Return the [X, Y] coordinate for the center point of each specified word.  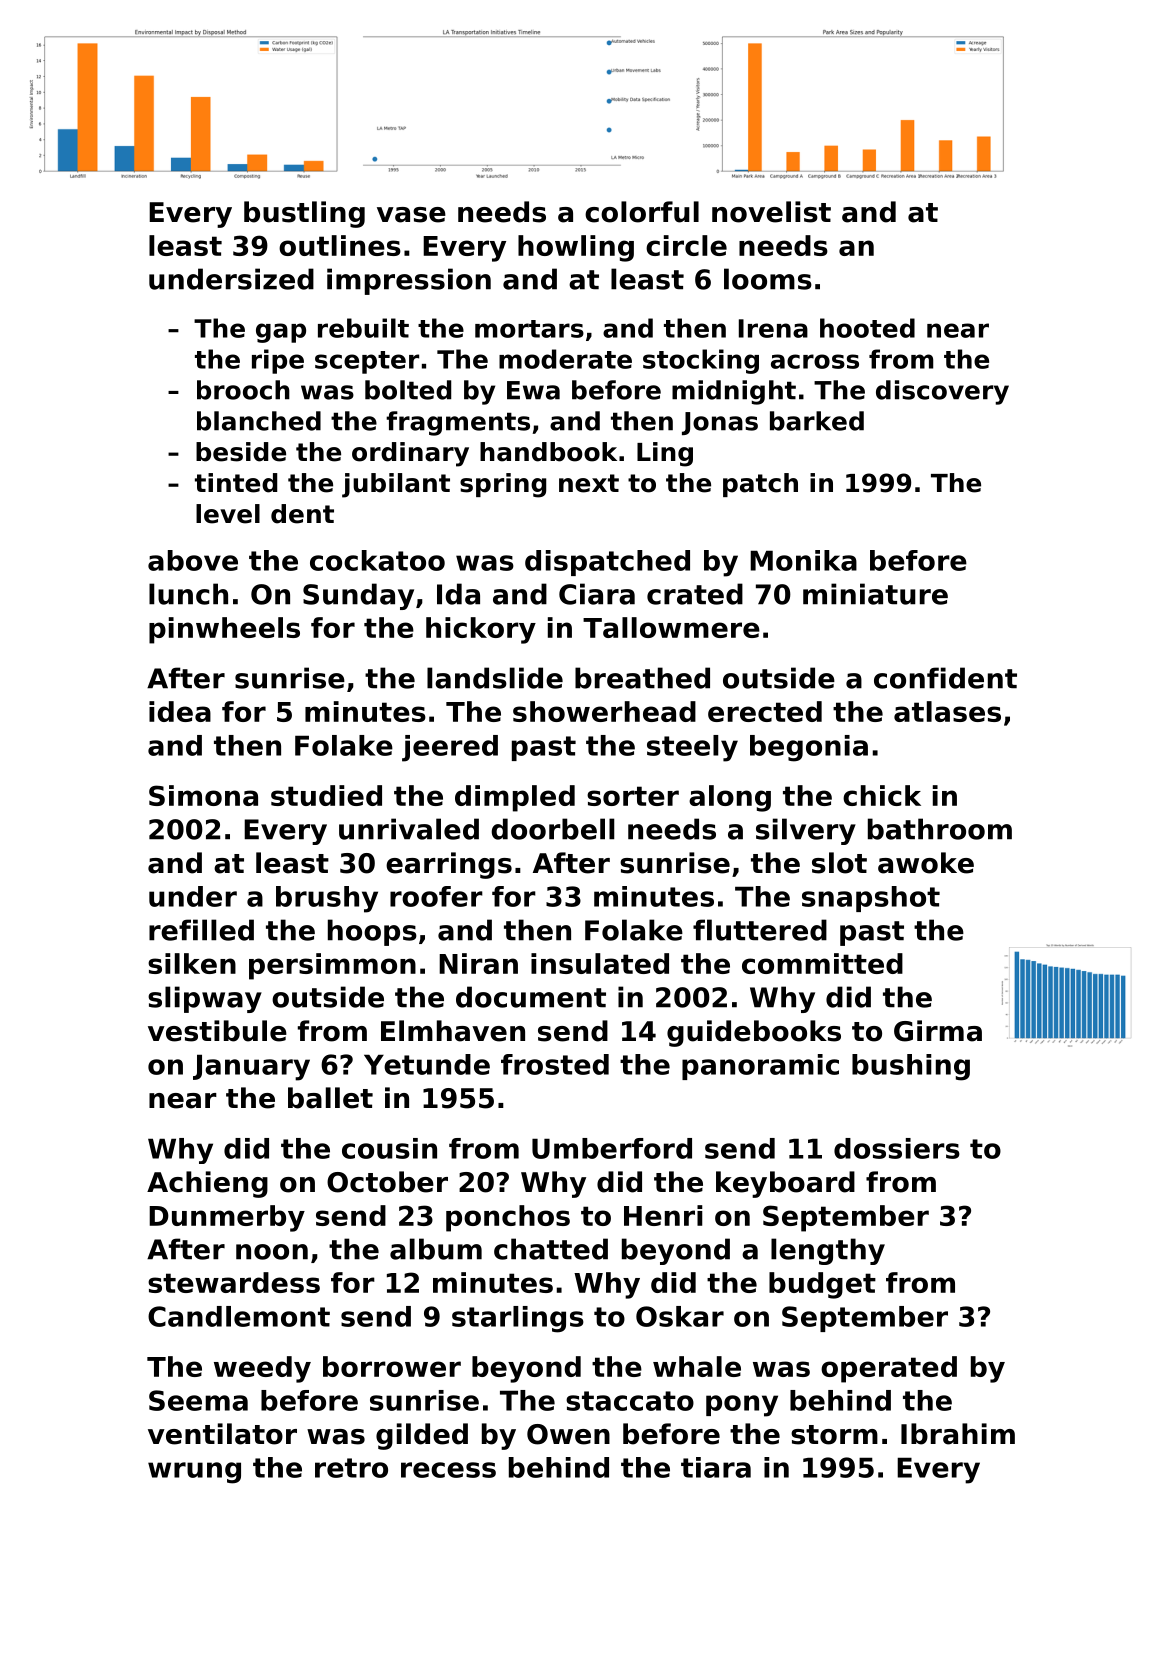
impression [409, 281]
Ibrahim [958, 1434]
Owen [568, 1434]
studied [326, 795]
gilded [422, 1436]
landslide [495, 678]
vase [411, 215]
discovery [942, 392]
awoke [926, 863]
